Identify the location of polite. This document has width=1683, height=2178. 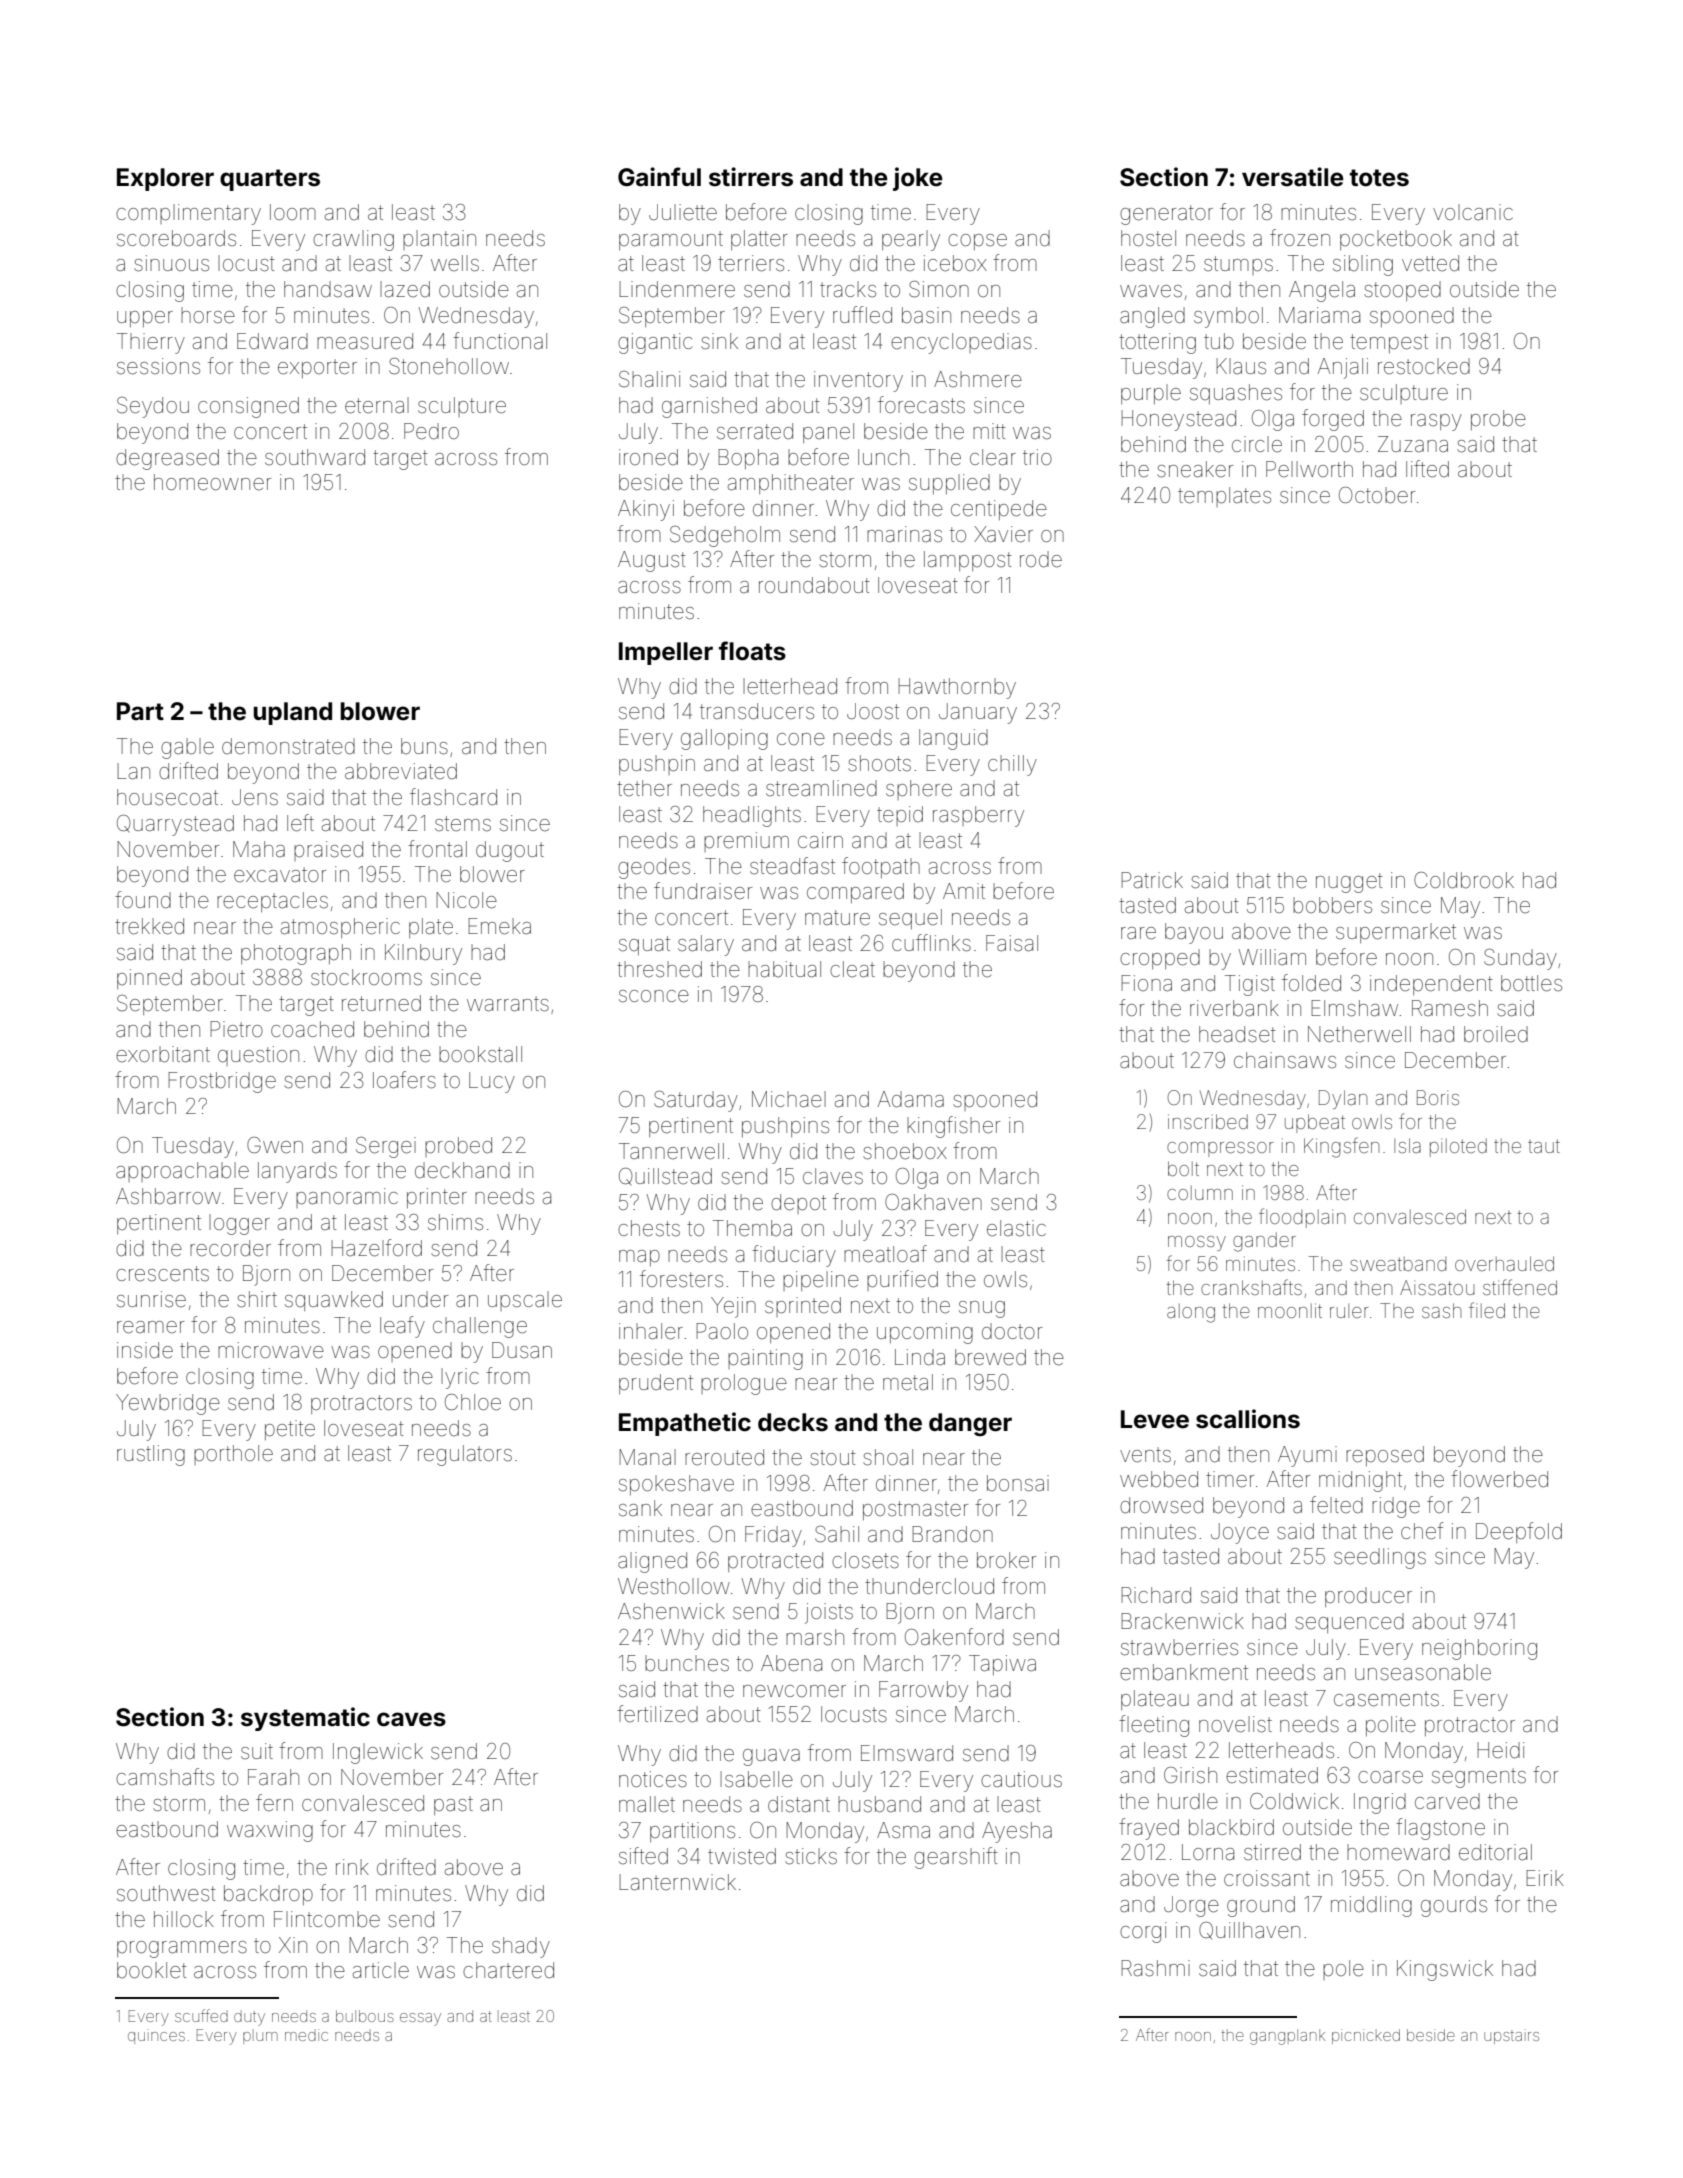
(1391, 1726).
